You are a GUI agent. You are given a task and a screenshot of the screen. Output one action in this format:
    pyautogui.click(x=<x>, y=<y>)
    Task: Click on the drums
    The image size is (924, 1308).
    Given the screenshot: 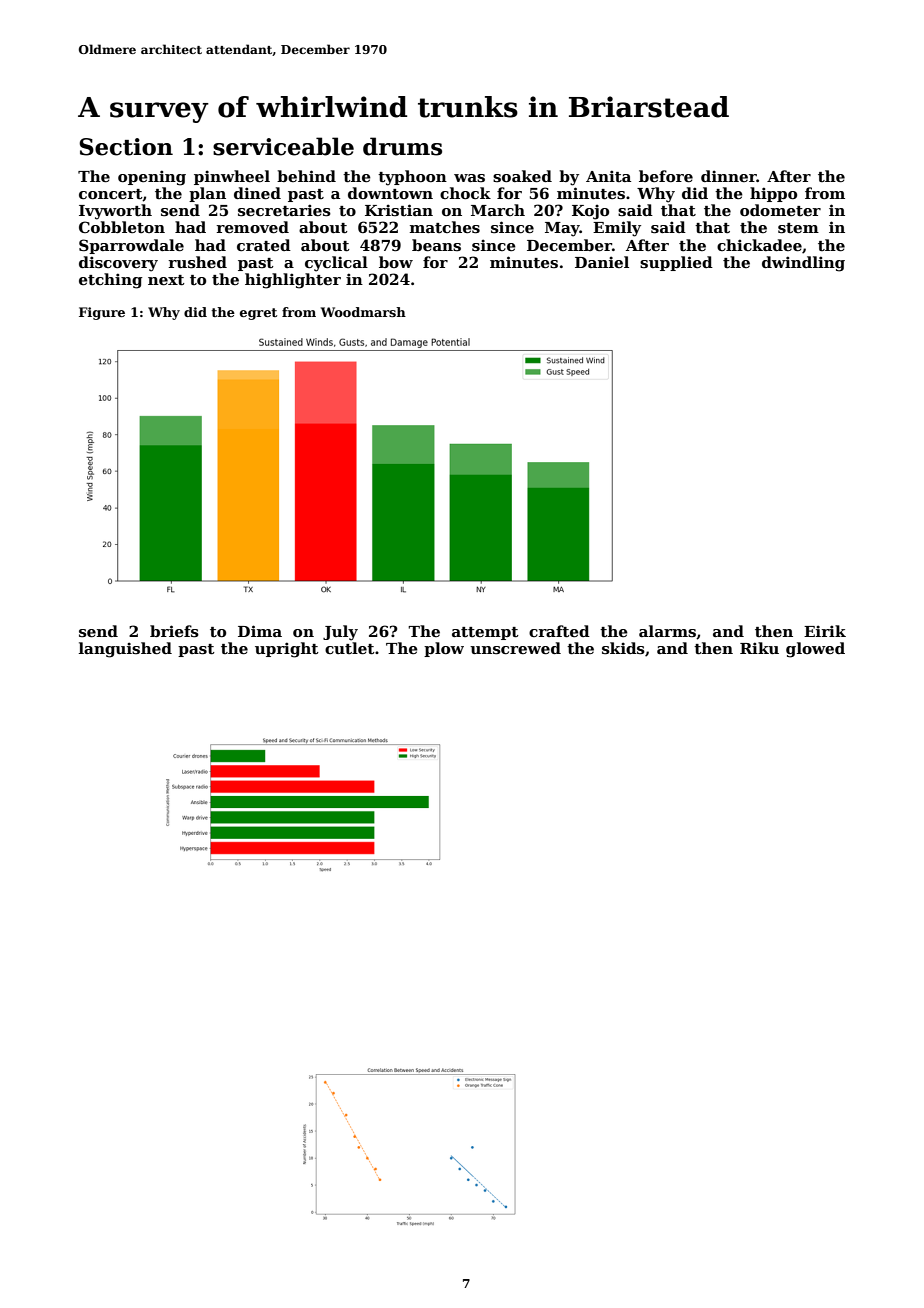 What is the action you would take?
    pyautogui.click(x=402, y=146)
